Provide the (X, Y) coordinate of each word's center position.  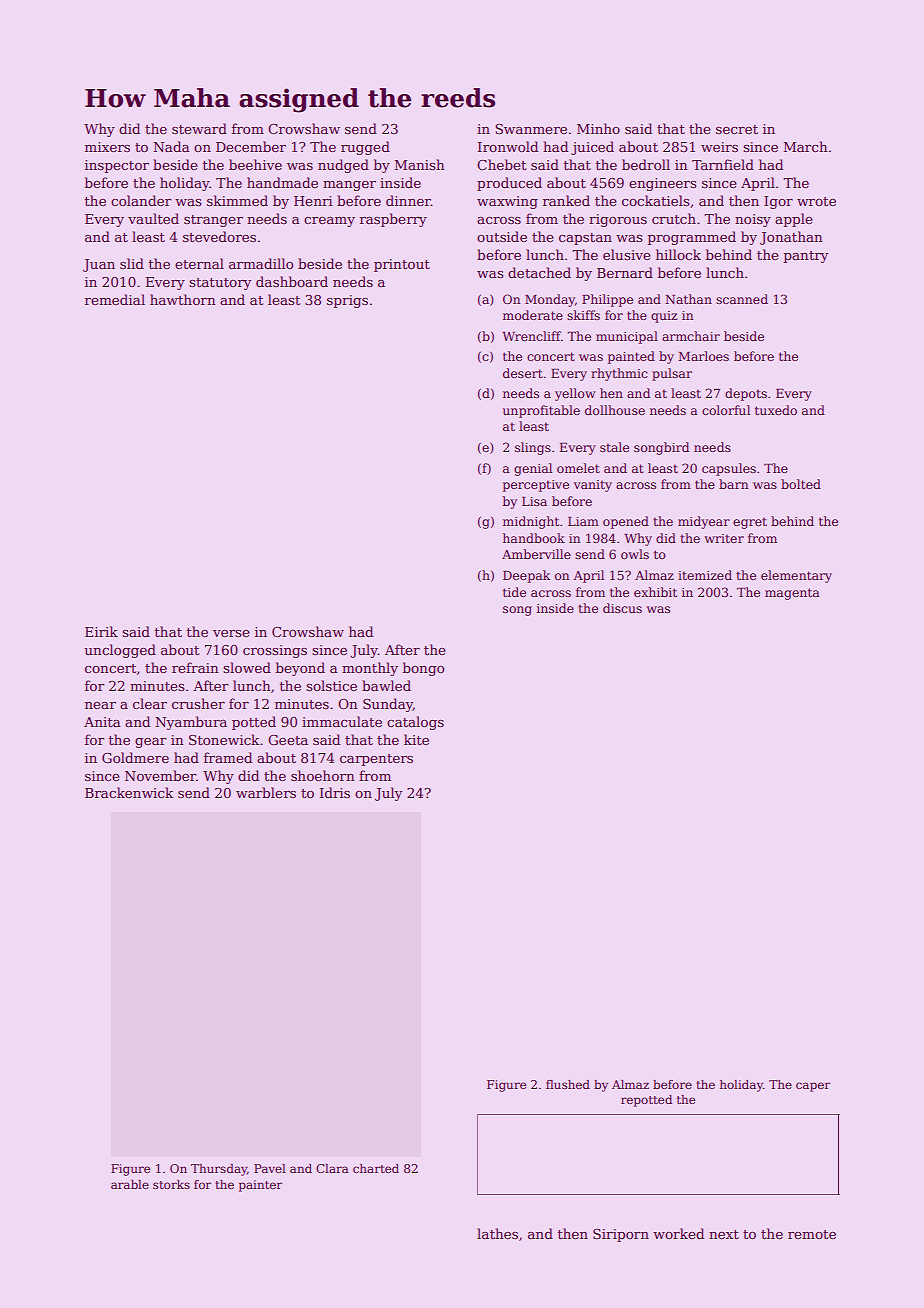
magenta (792, 594)
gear (150, 743)
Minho (598, 128)
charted (376, 1168)
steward (199, 128)
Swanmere (531, 129)
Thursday (219, 1170)
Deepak (526, 576)
